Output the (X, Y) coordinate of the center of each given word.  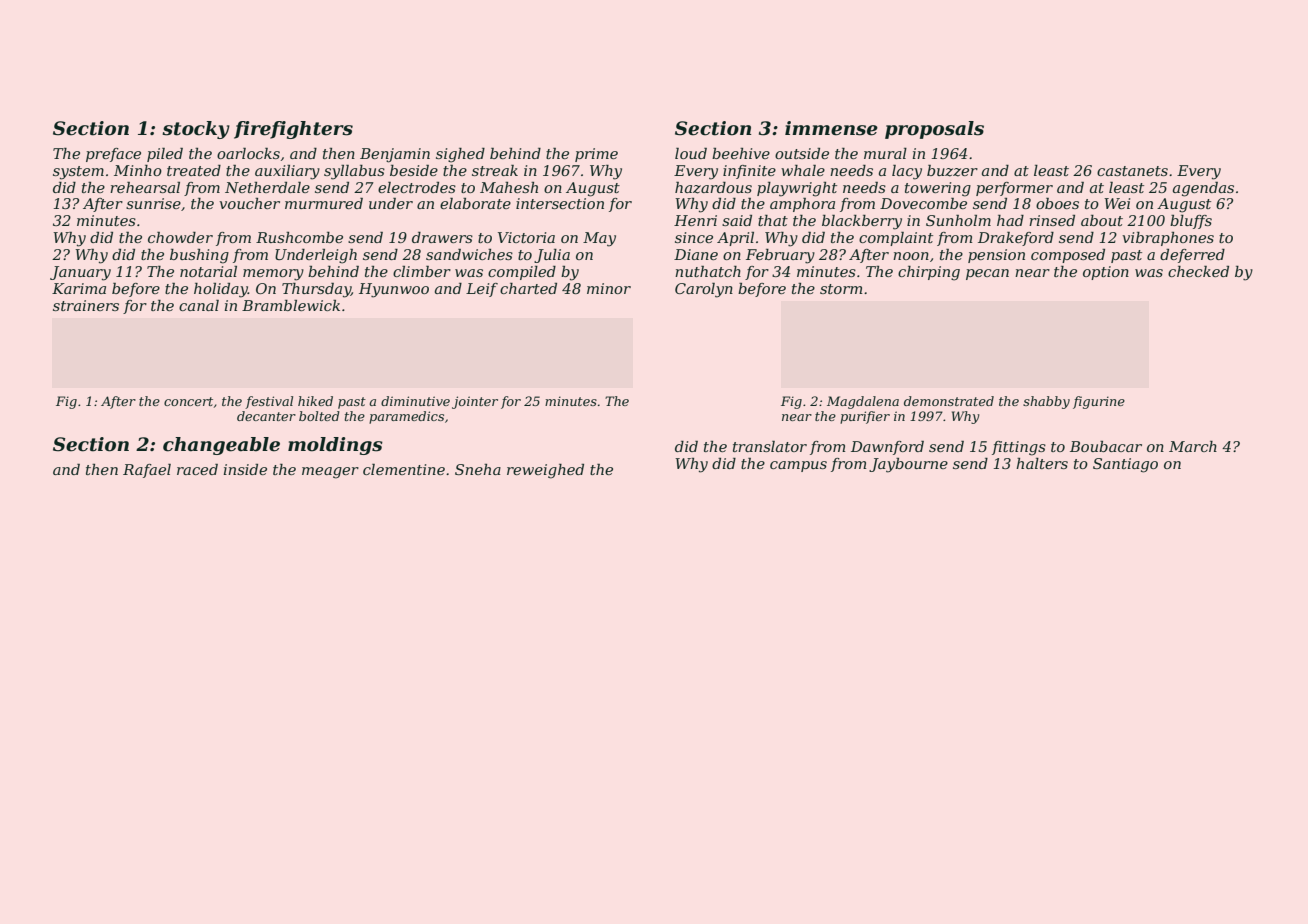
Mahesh (509, 187)
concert (188, 401)
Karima (79, 288)
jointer (475, 402)
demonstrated (949, 401)
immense (831, 128)
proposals (934, 130)
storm (841, 289)
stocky (196, 130)
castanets (1132, 171)
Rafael (147, 471)
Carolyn (704, 290)
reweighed (545, 471)
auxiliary (287, 172)
